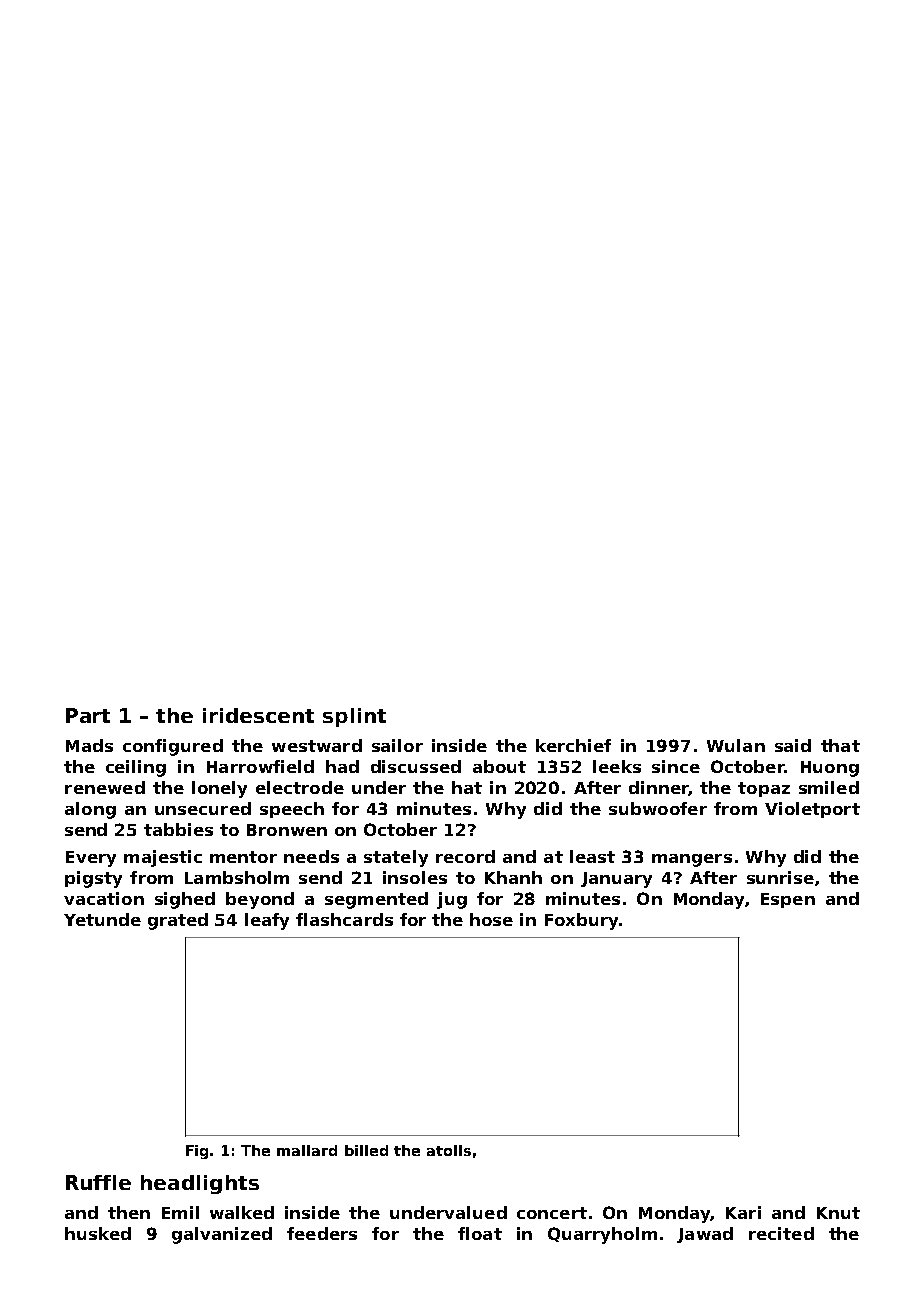 Image resolution: width=924 pixels, height=1308 pixels. I want to click on Foxbury, so click(581, 921).
